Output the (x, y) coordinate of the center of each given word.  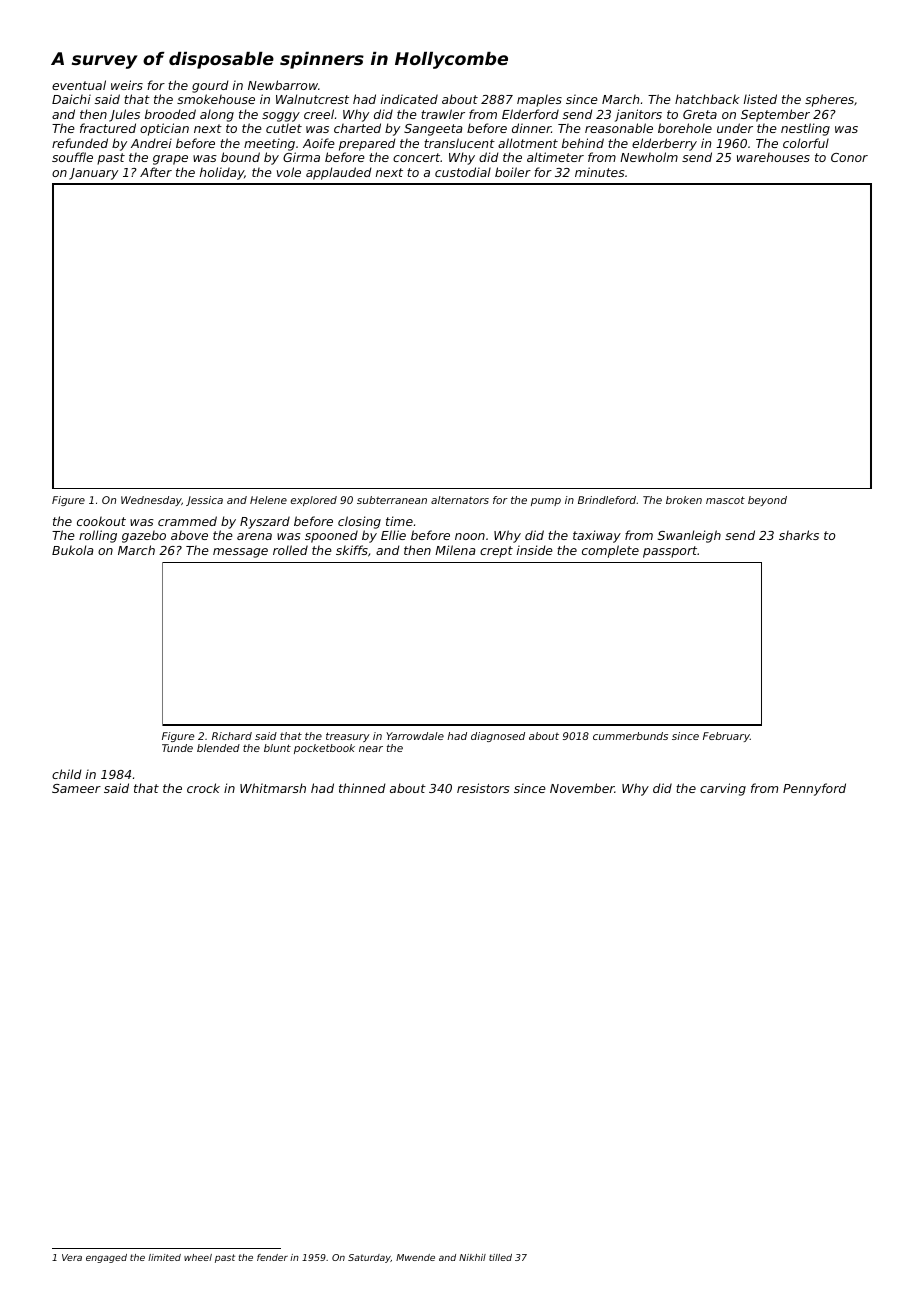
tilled (500, 1257)
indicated (409, 99)
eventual (79, 85)
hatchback (707, 99)
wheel (198, 1257)
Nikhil (472, 1257)
